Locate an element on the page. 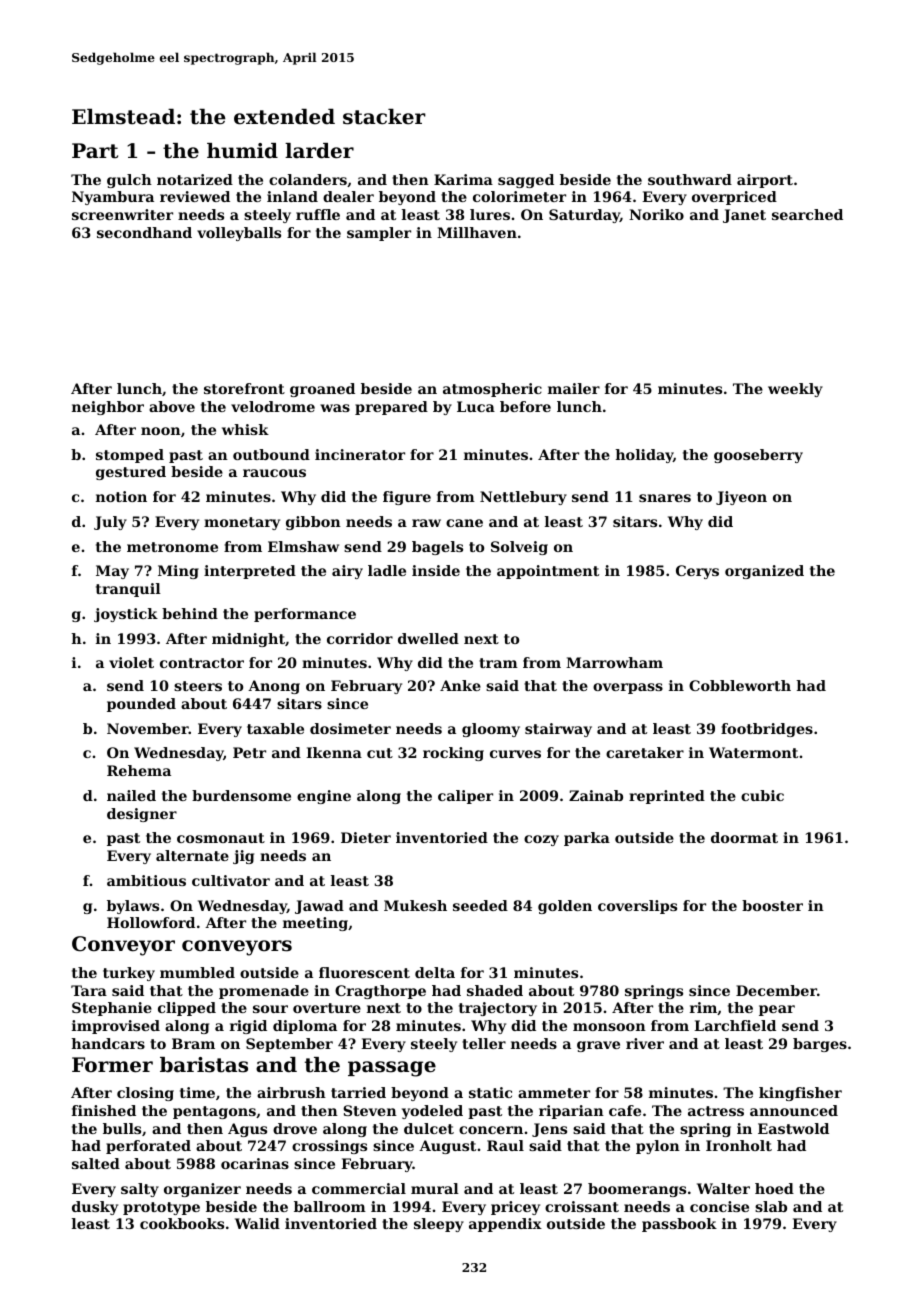 This image has width=924, height=1308. dulcet is located at coordinates (429, 1128).
